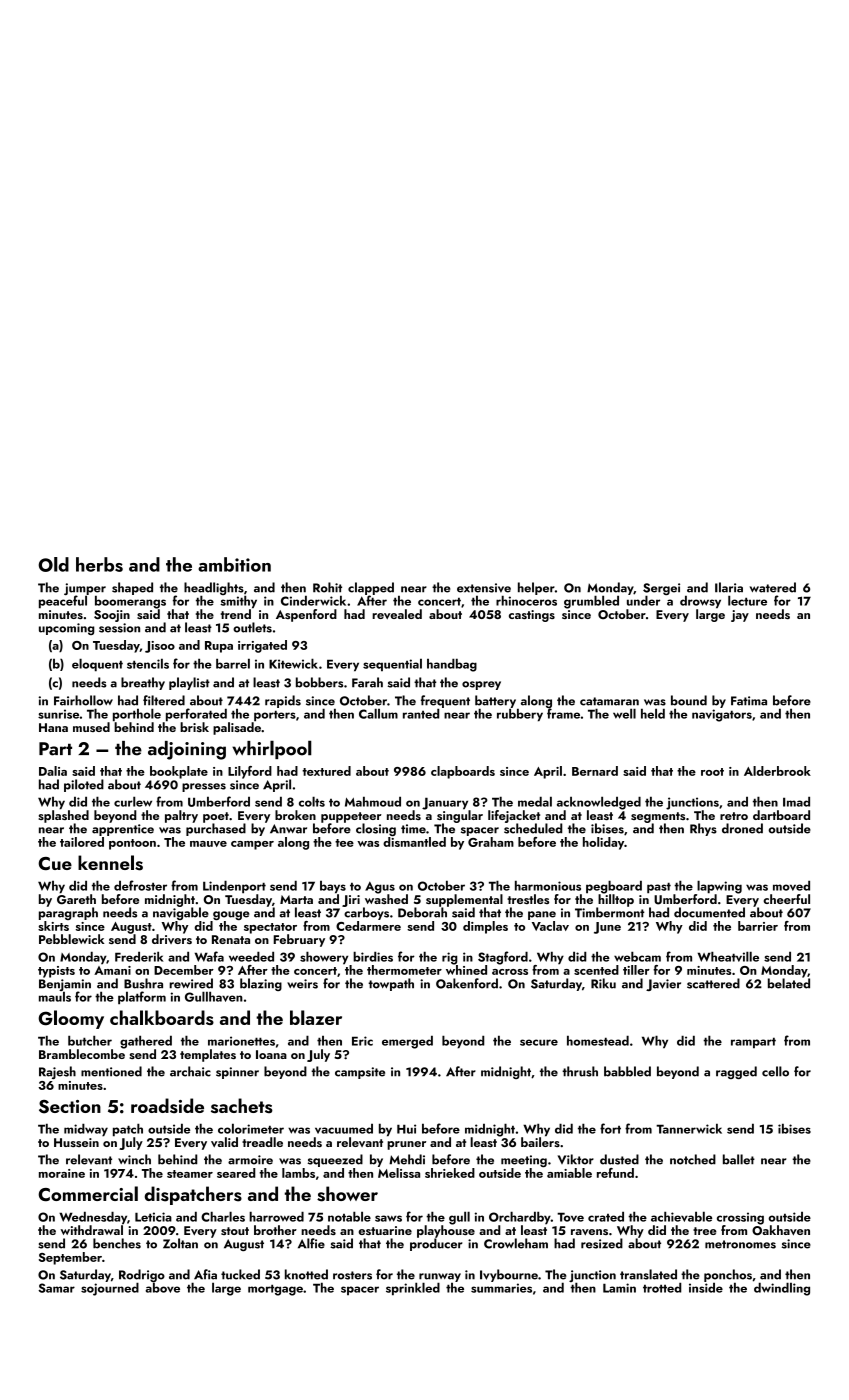  Describe the element at coordinates (643, 600) in the screenshot. I see `under` at that location.
